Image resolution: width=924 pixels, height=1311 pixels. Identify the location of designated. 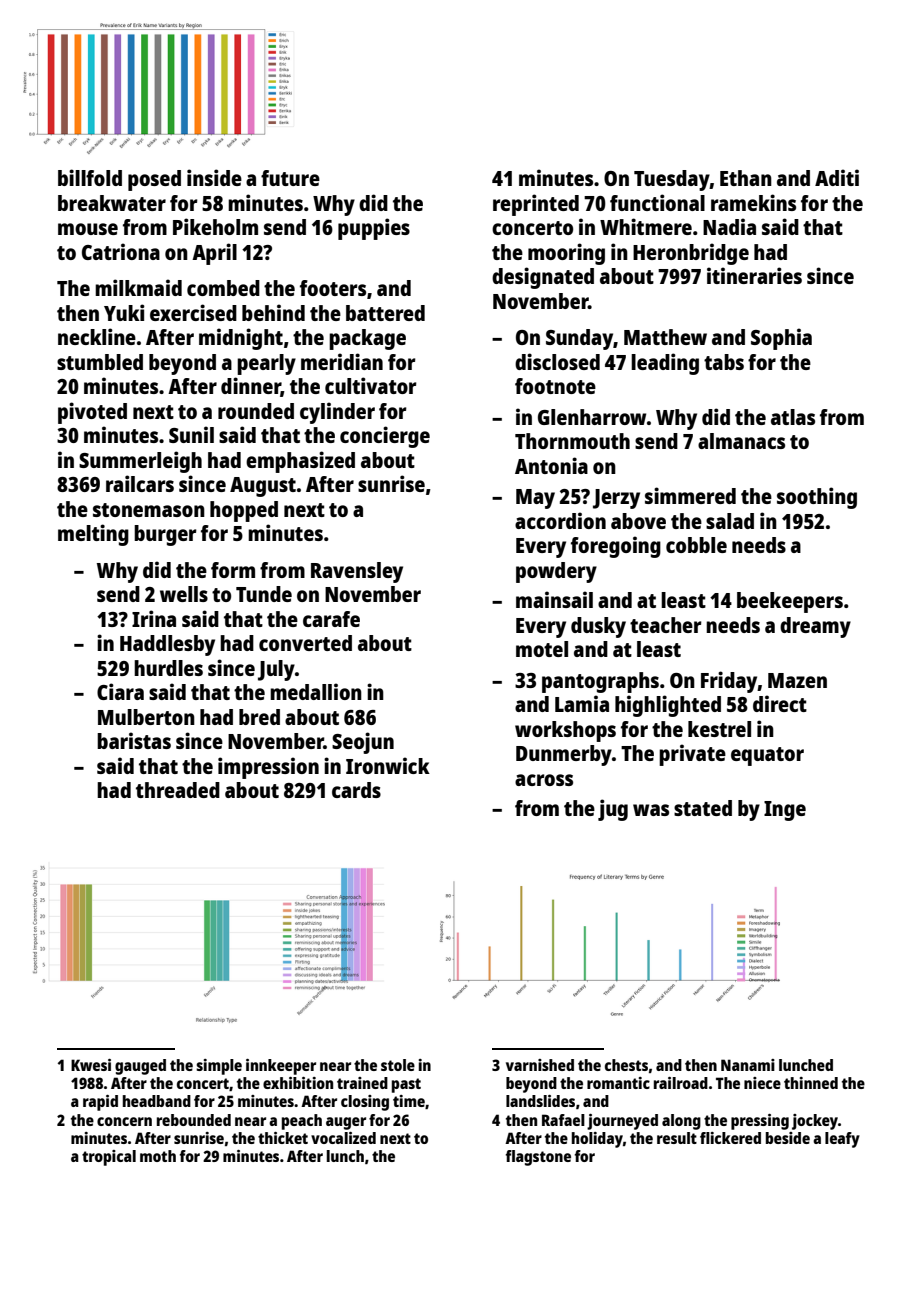
(543, 278).
